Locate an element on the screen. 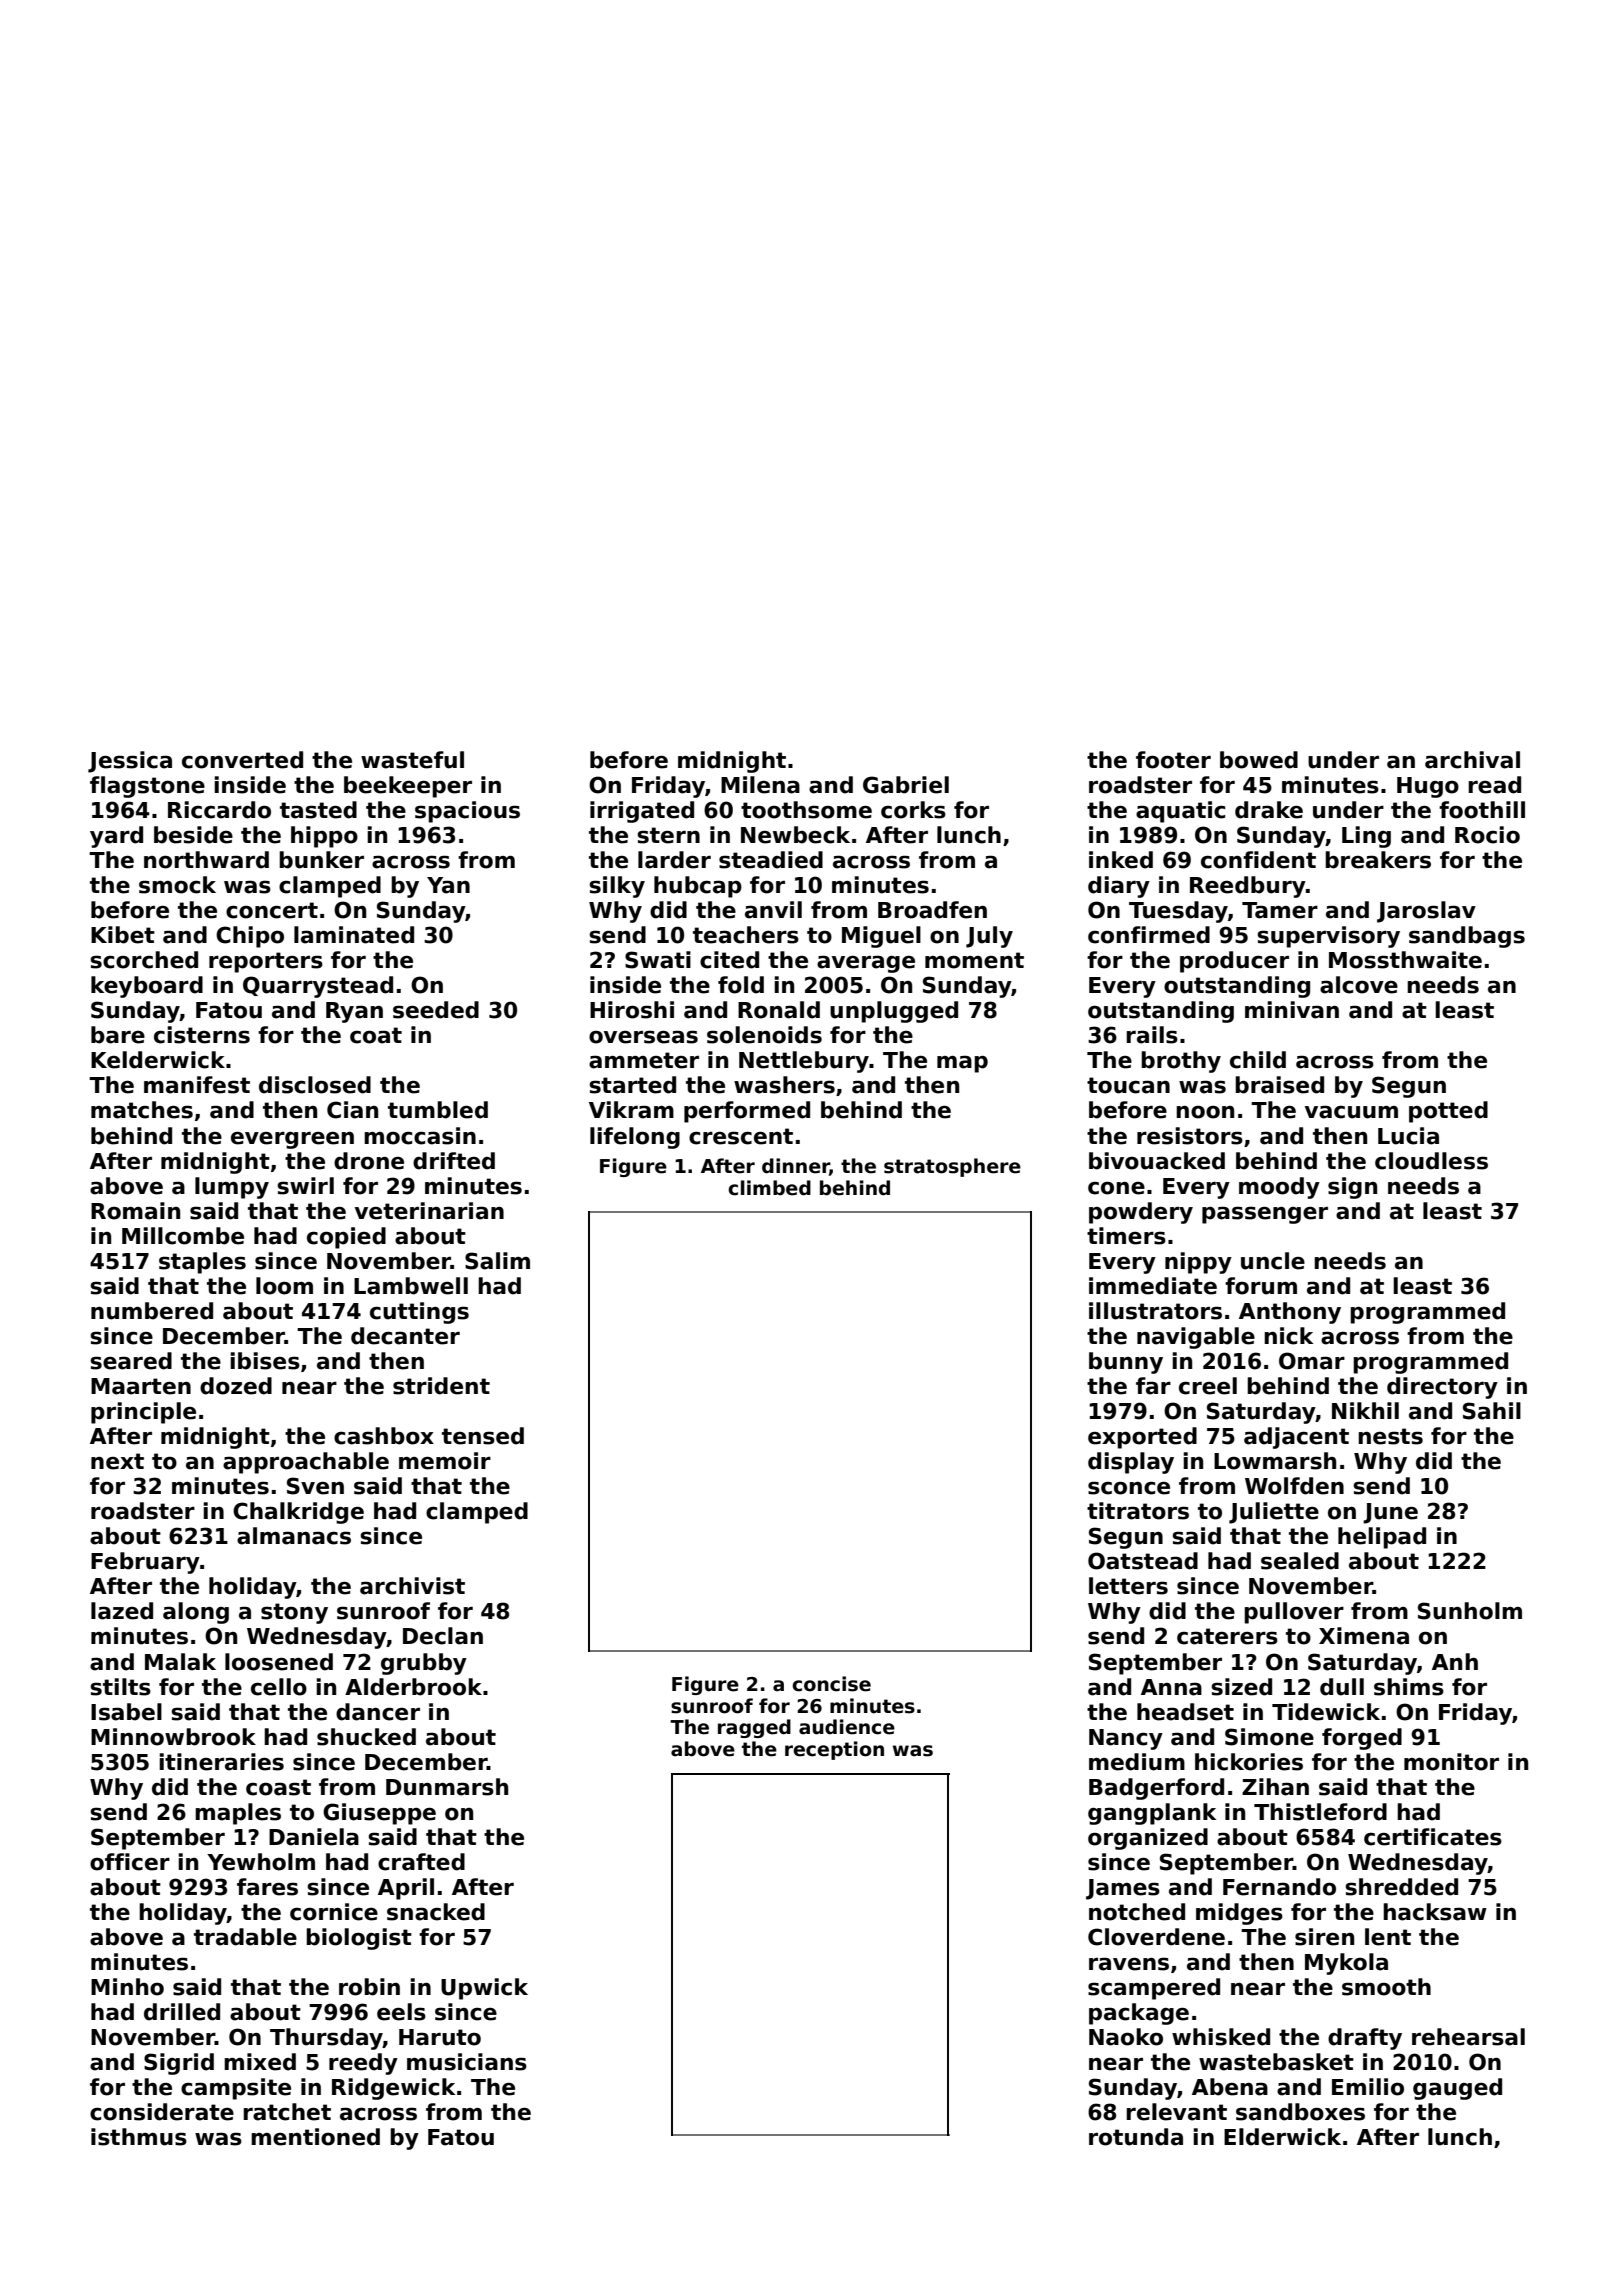 This screenshot has height=2292, width=1620. rehearsal is located at coordinates (1468, 2037).
